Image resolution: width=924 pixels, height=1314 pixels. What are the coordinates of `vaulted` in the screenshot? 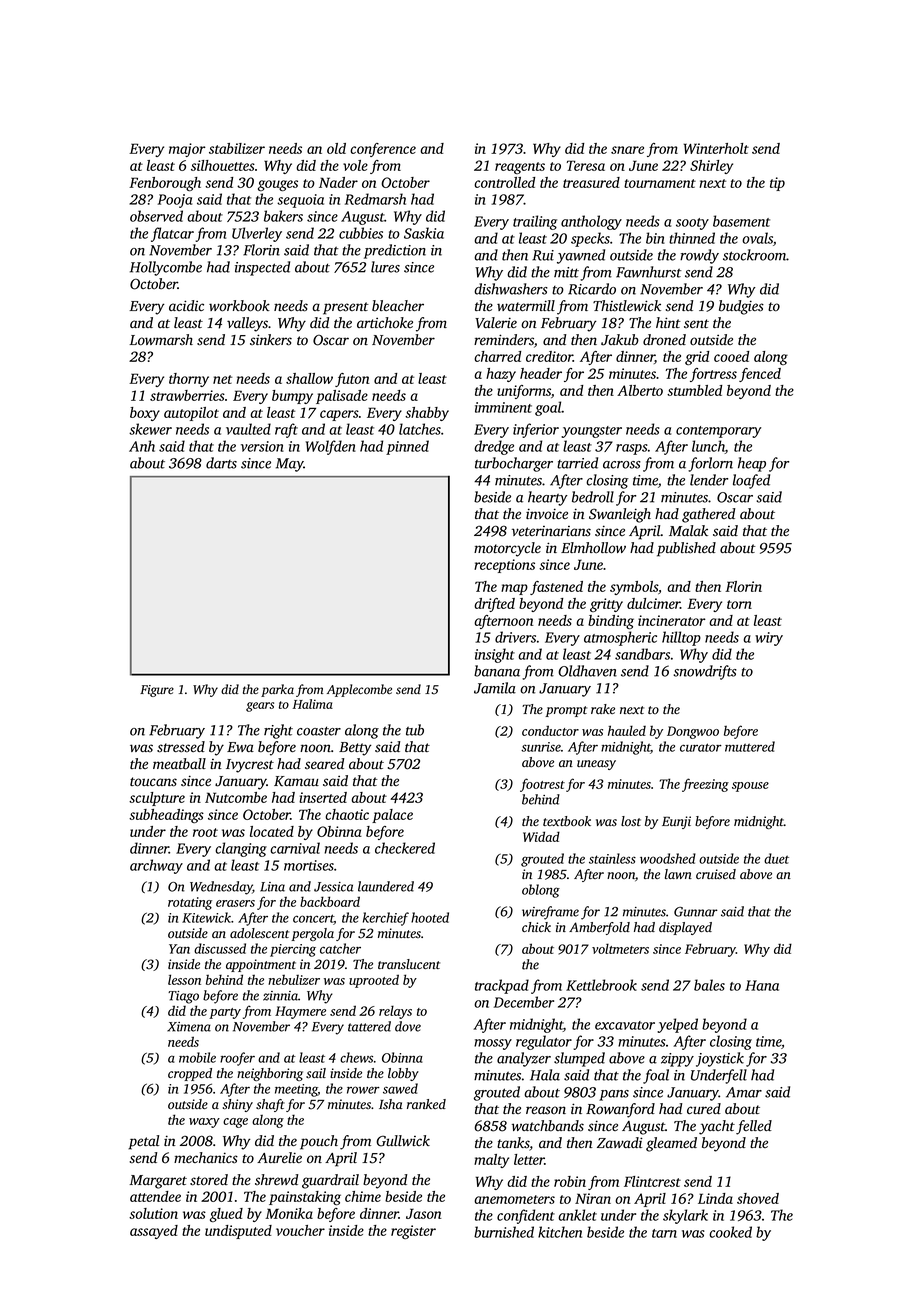 It's located at (248, 429).
